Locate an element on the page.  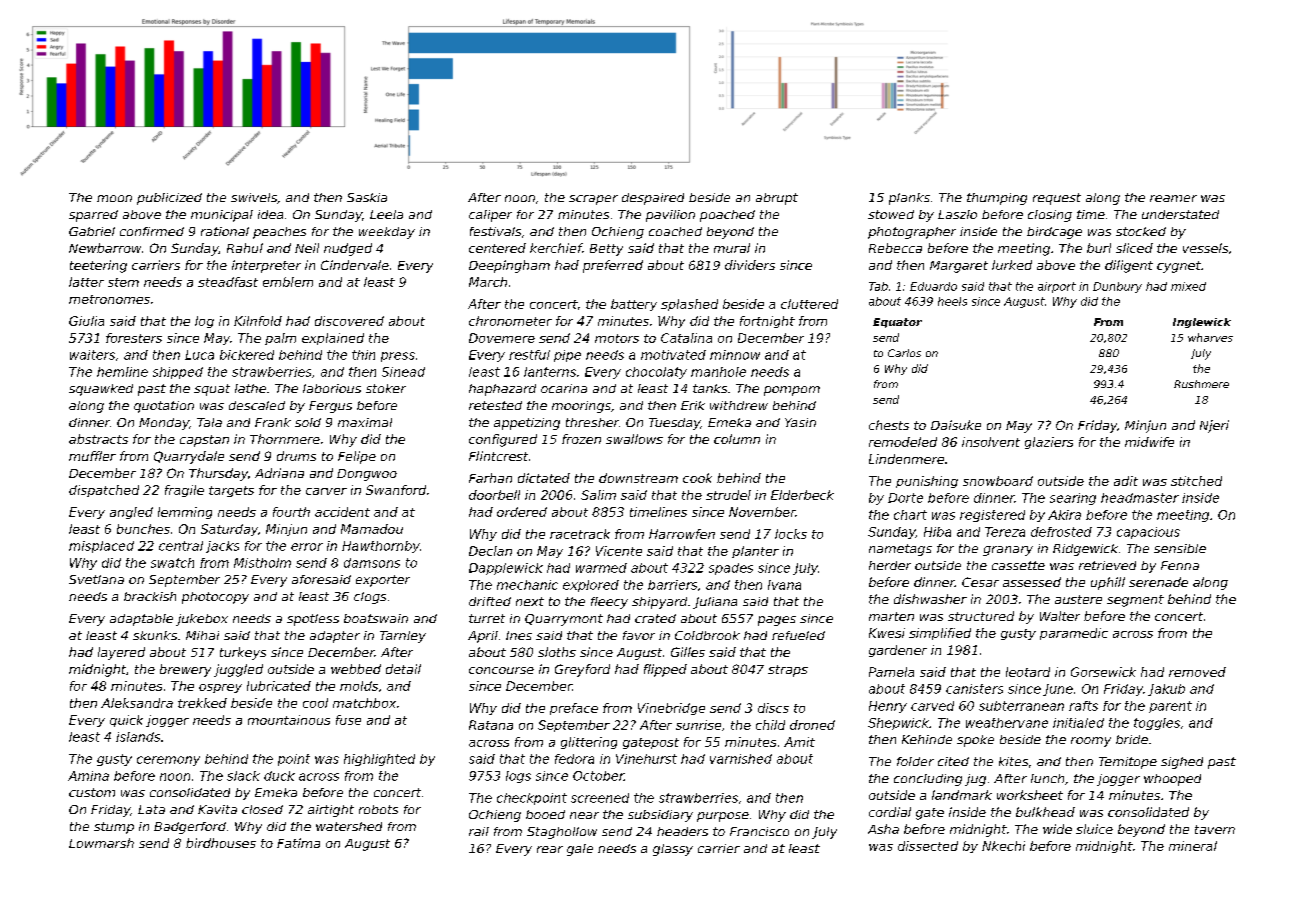
glassy is located at coordinates (673, 850).
